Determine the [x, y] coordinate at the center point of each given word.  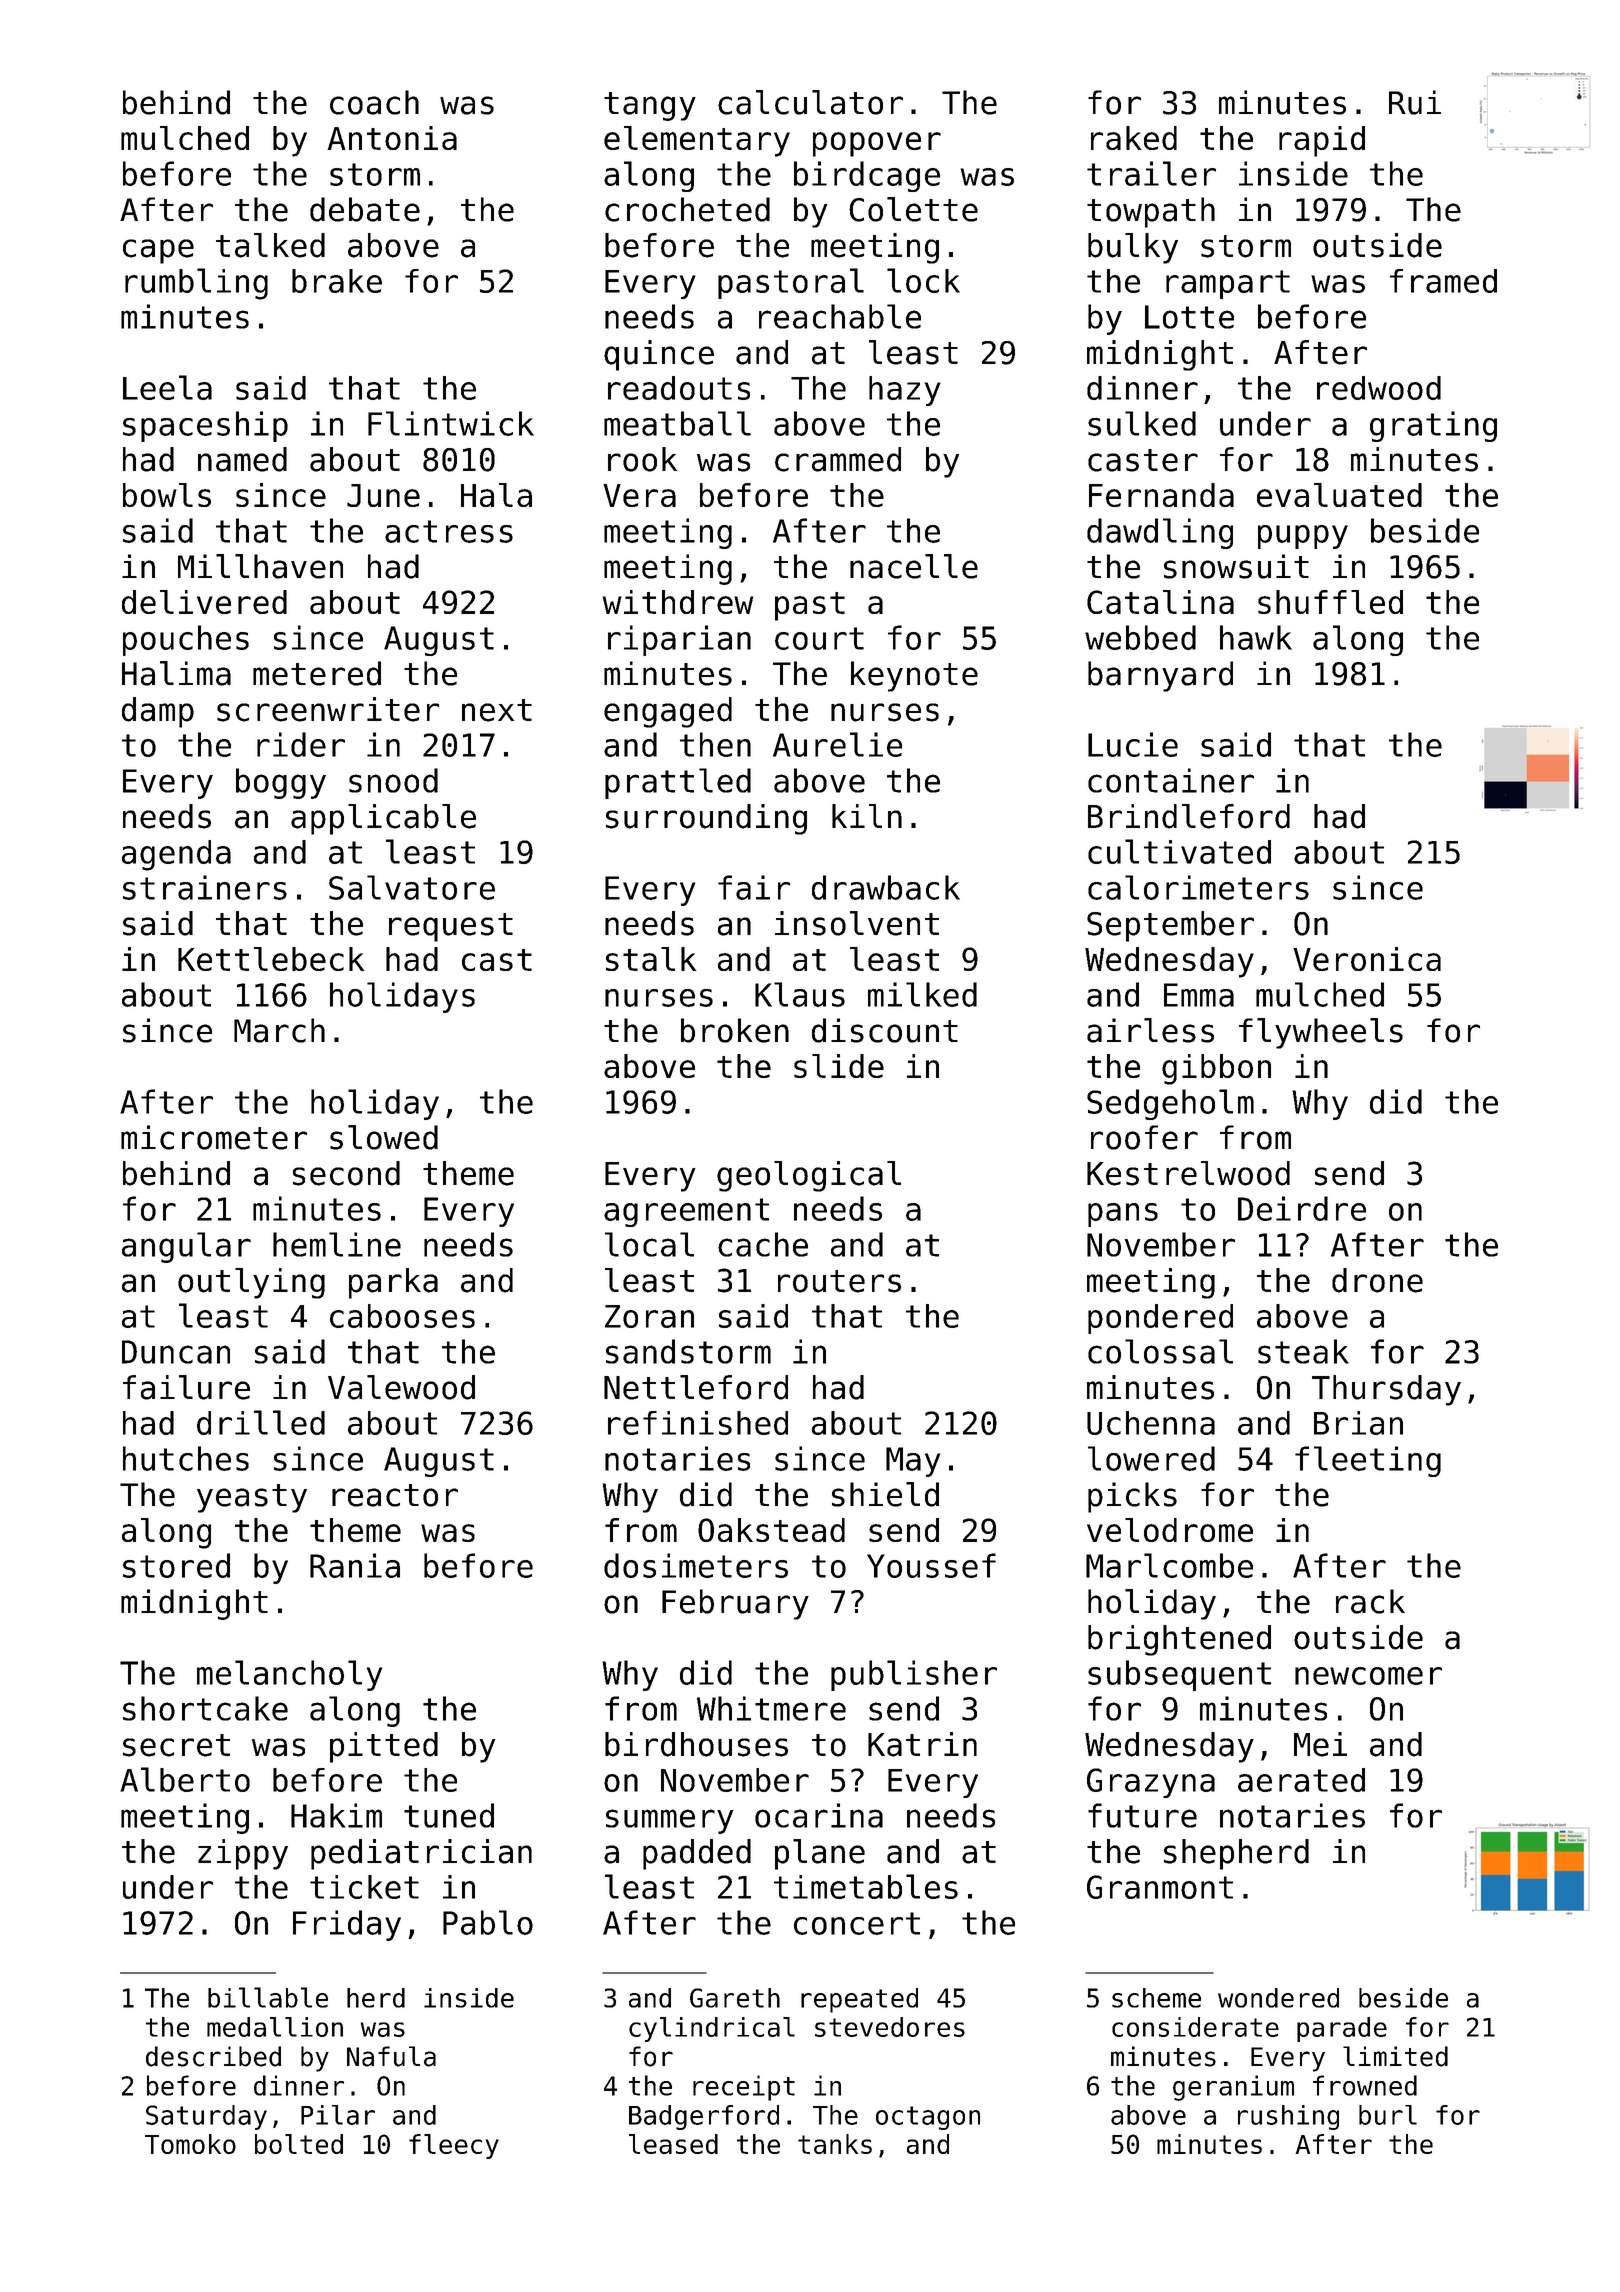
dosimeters [696, 1565]
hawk [1256, 637]
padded [697, 1854]
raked [1134, 138]
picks [1132, 1497]
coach [374, 102]
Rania [355, 1565]
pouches [186, 640]
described [213, 2056]
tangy [650, 106]
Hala [496, 495]
